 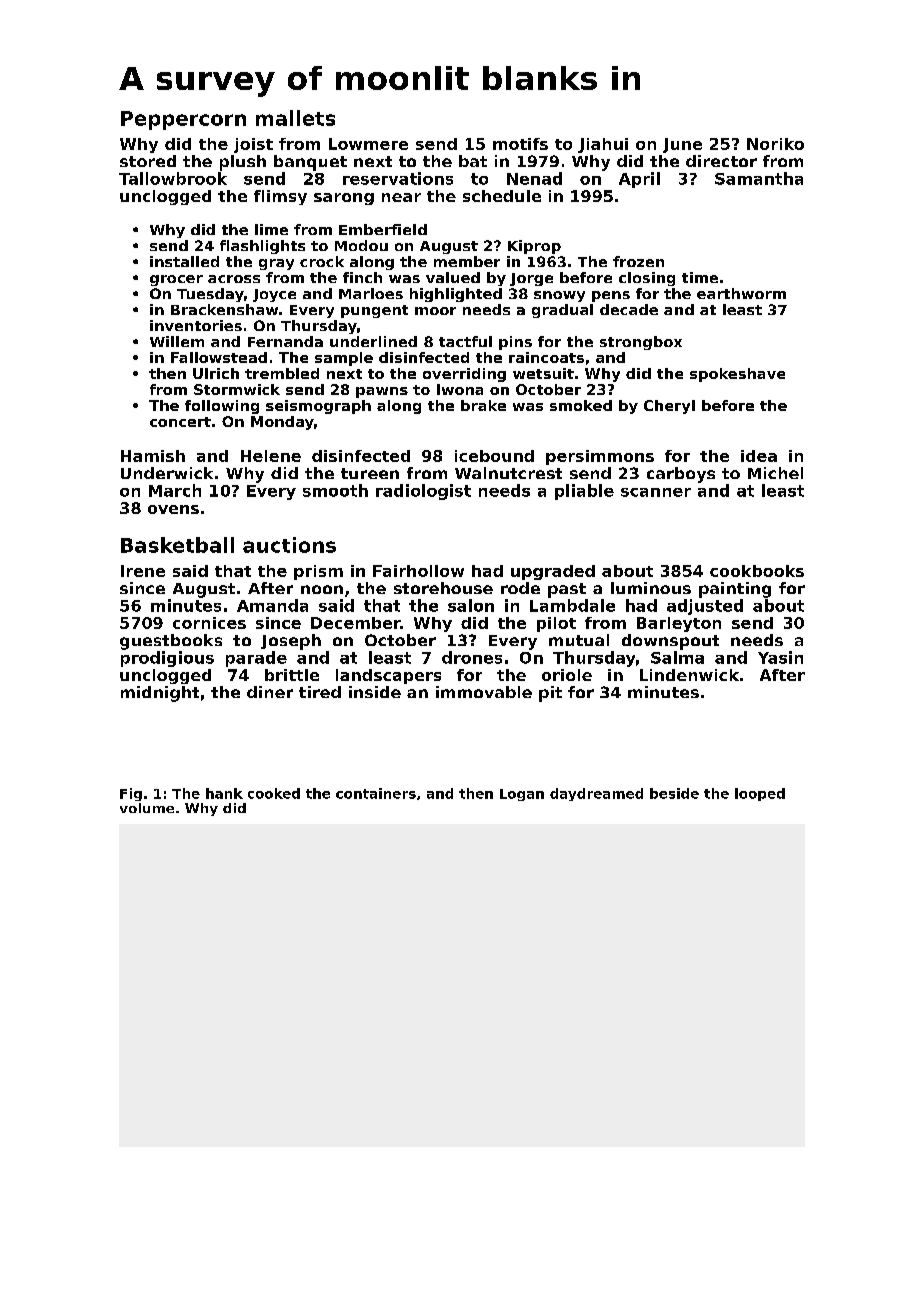 What do you see at coordinates (295, 118) in the screenshot?
I see `mallets` at bounding box center [295, 118].
